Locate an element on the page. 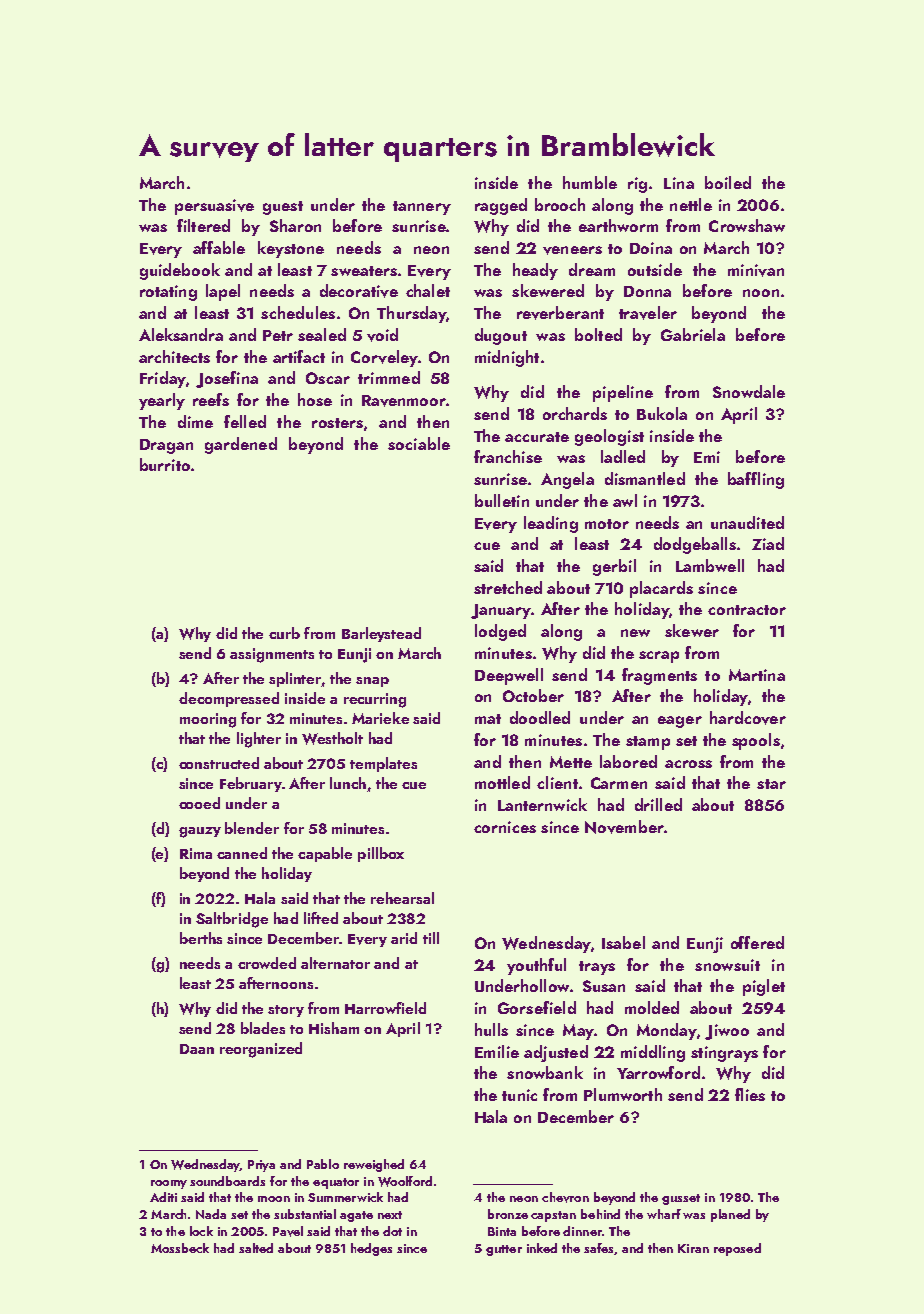 This page has width=924, height=1314. recurring is located at coordinates (375, 700).
